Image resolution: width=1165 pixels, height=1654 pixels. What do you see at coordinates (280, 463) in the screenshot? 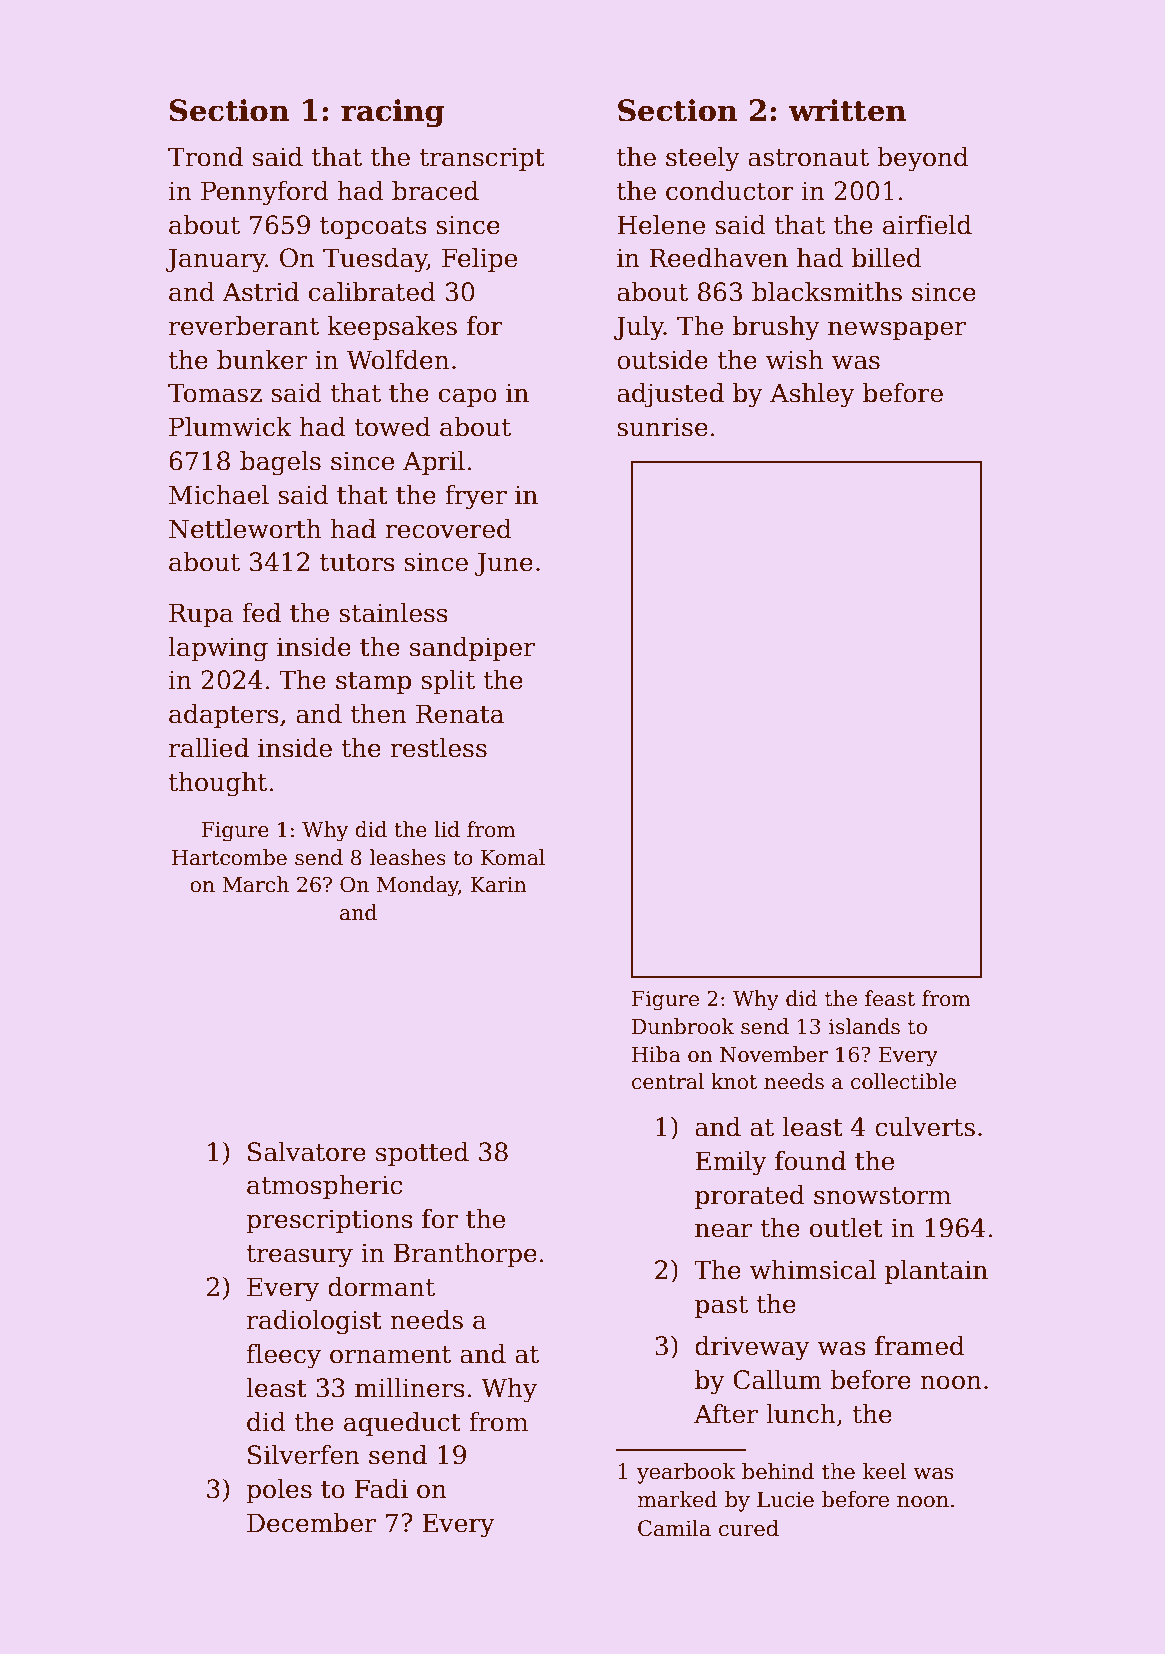
I see `bagels` at bounding box center [280, 463].
